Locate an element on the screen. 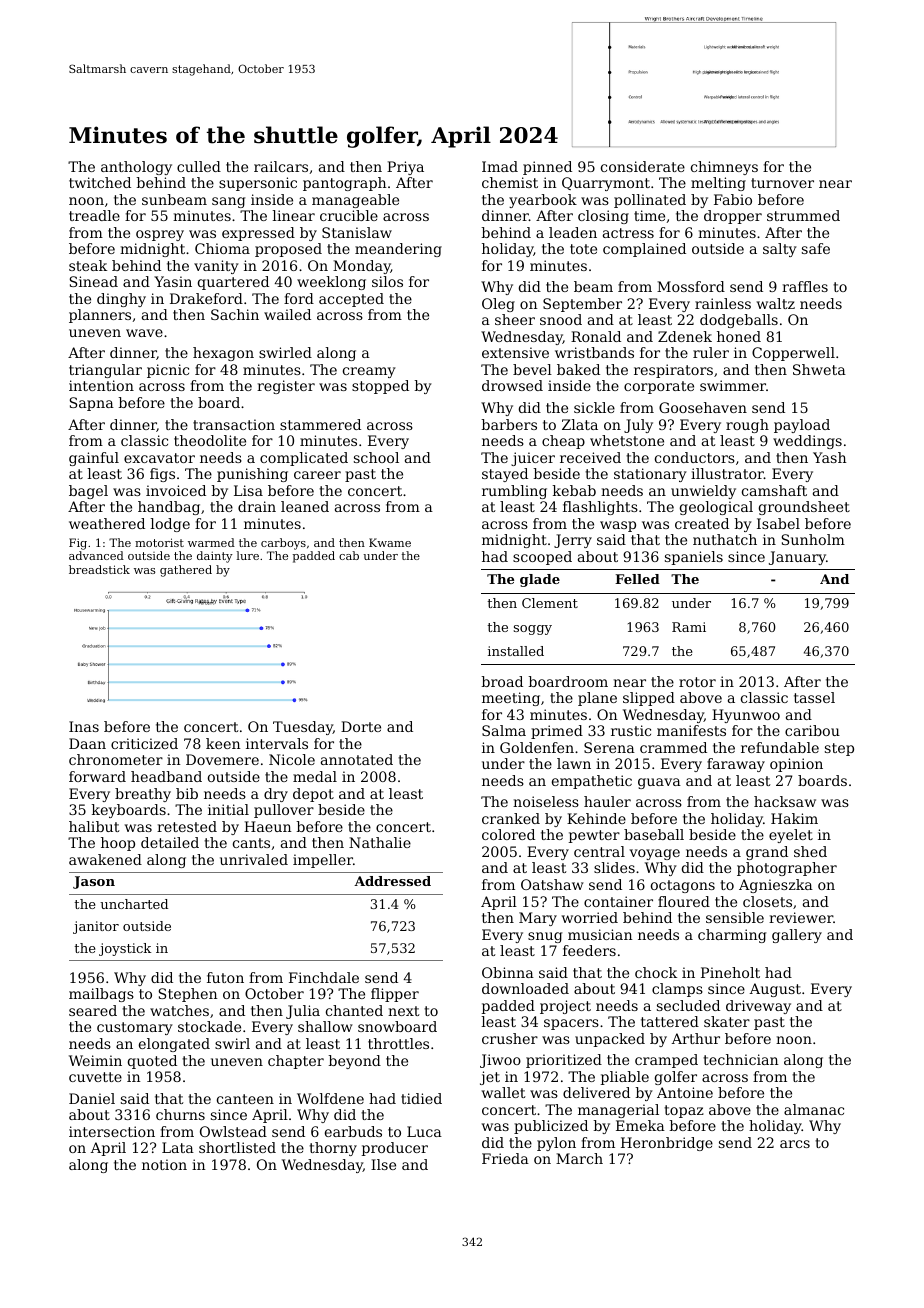 This screenshot has width=924, height=1308. awakened is located at coordinates (105, 859).
